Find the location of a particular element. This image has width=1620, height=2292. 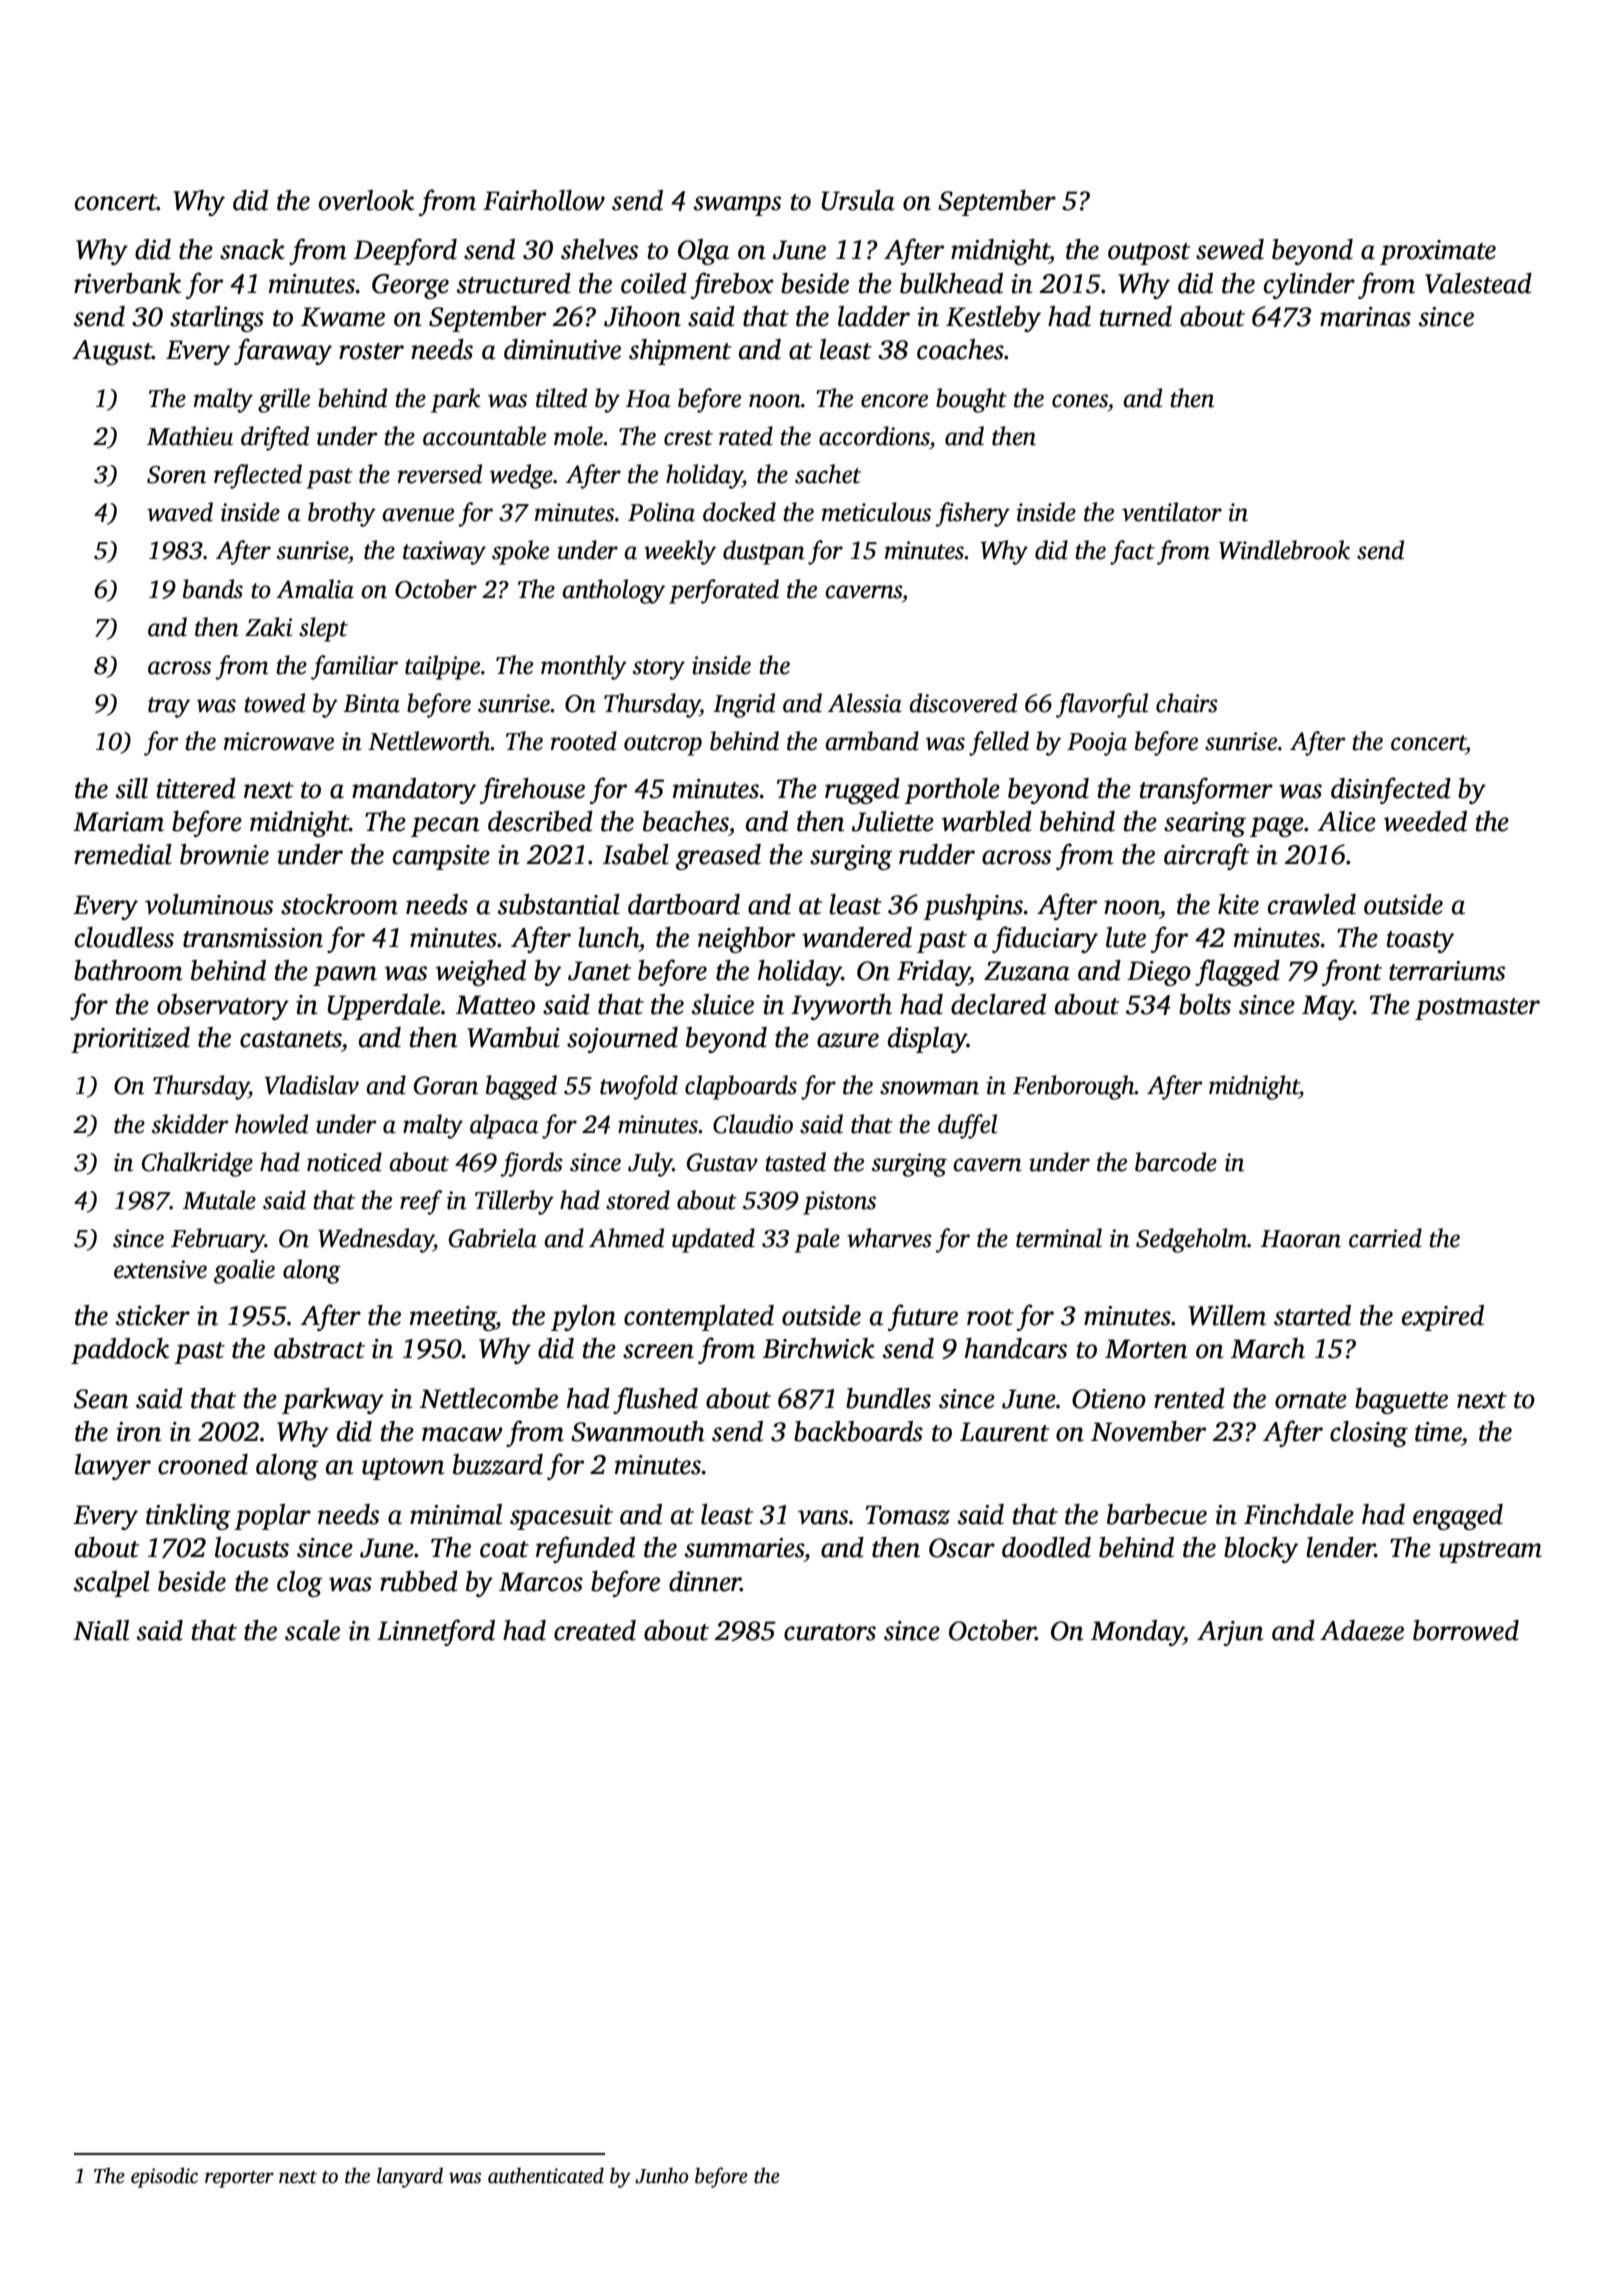

episodic is located at coordinates (164, 2177).
